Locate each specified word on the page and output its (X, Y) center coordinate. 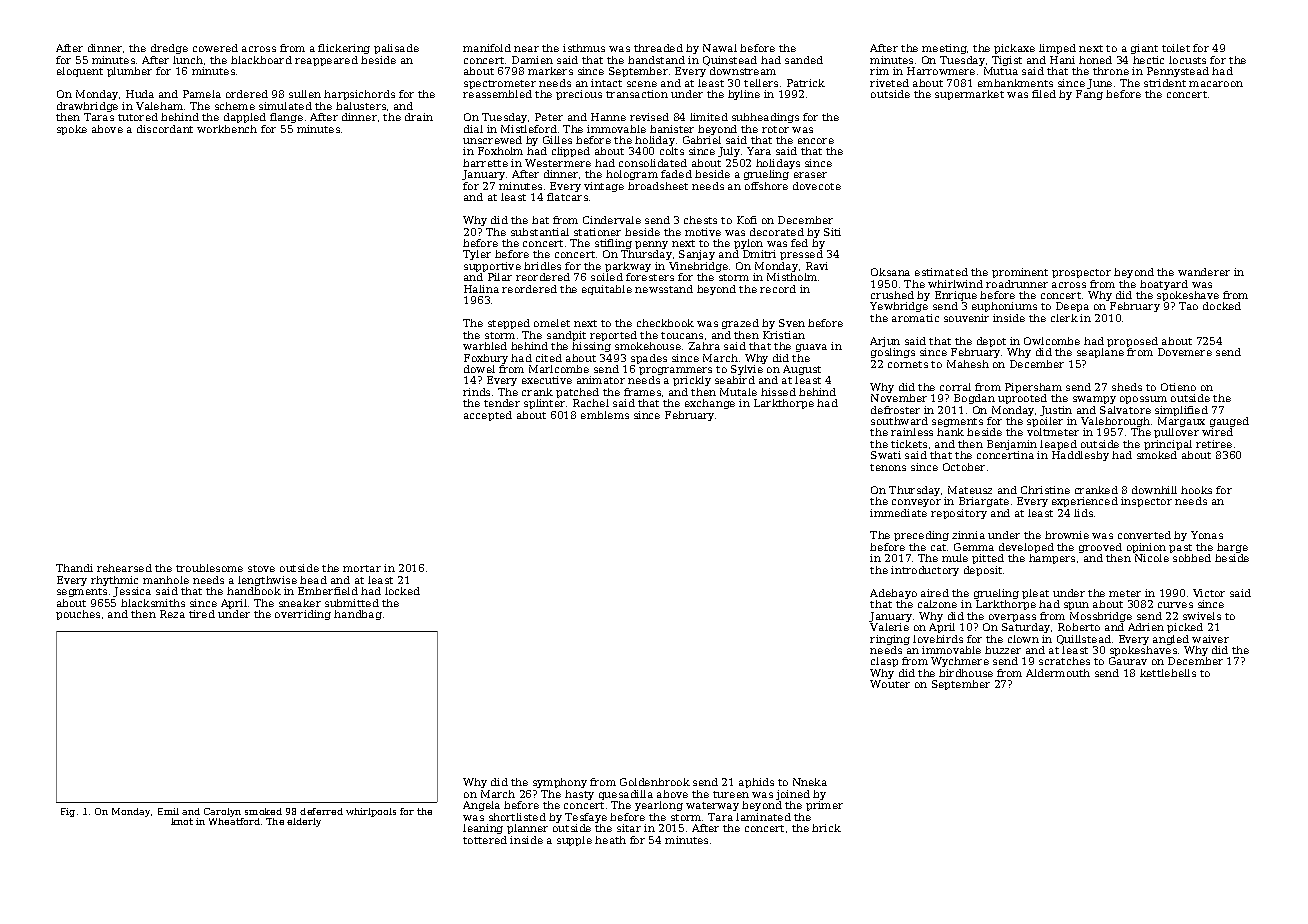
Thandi (74, 568)
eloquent (80, 72)
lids (1083, 513)
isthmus (584, 48)
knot (182, 821)
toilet (1176, 48)
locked (402, 591)
